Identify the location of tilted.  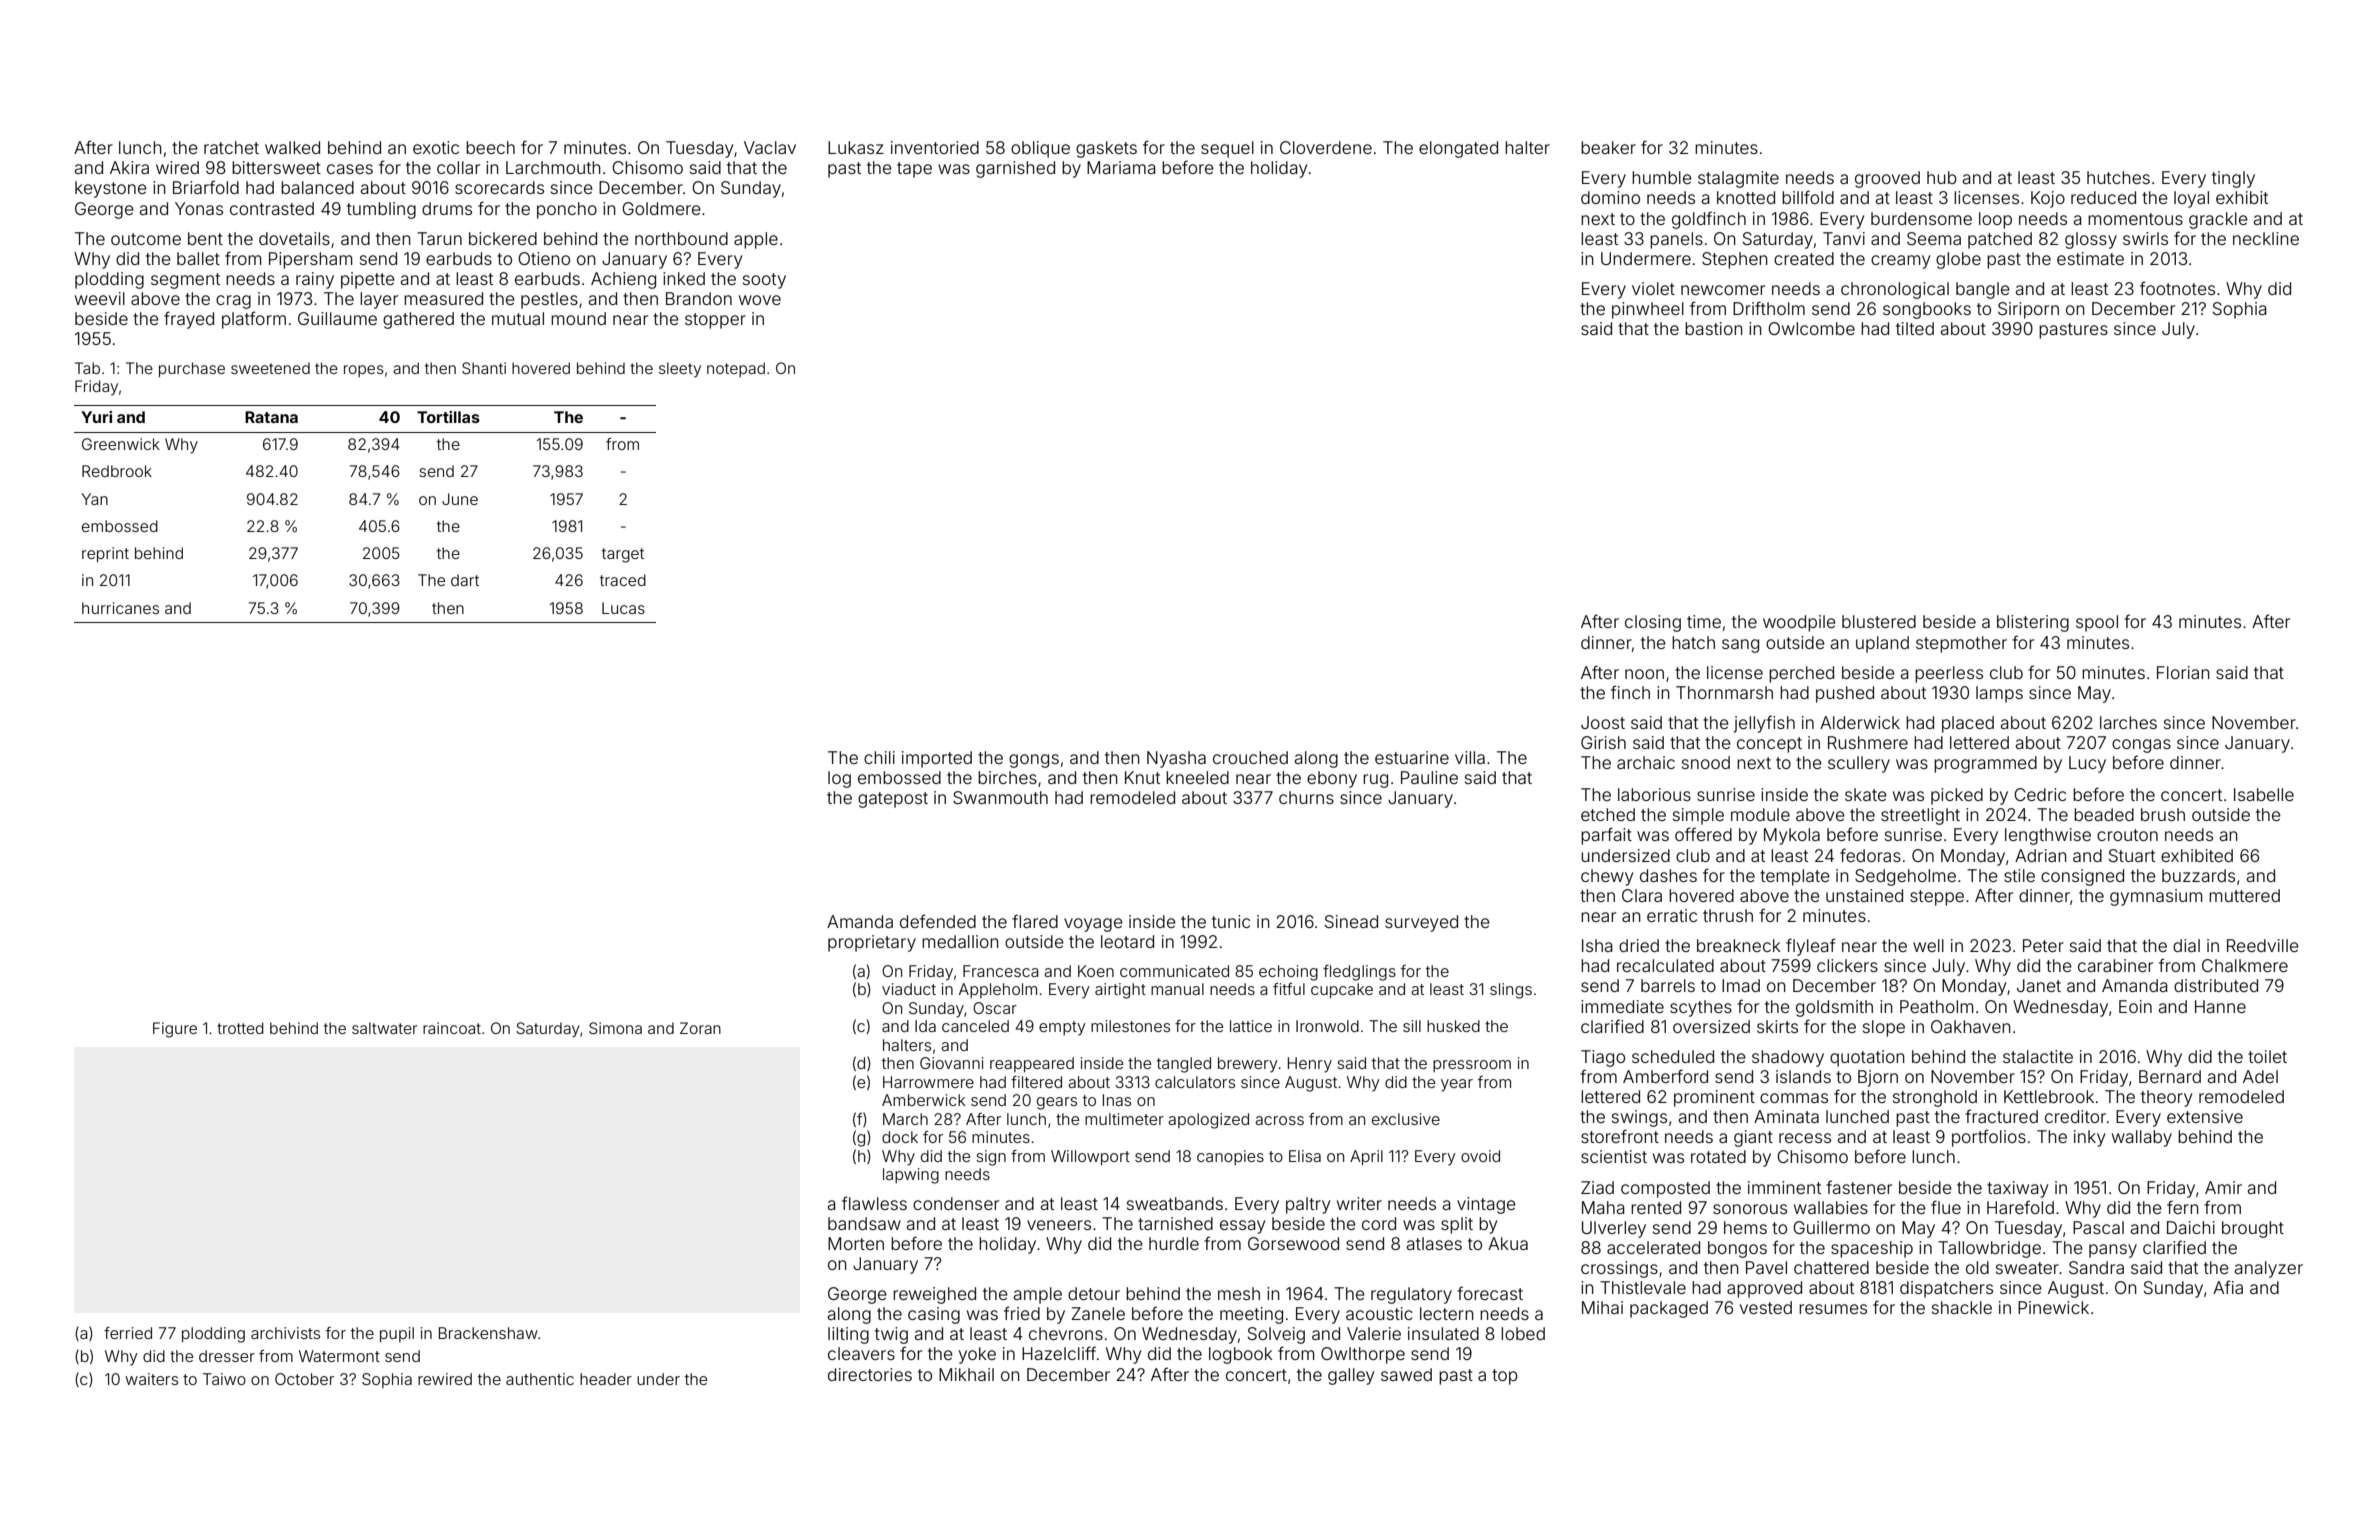
(1915, 328).
